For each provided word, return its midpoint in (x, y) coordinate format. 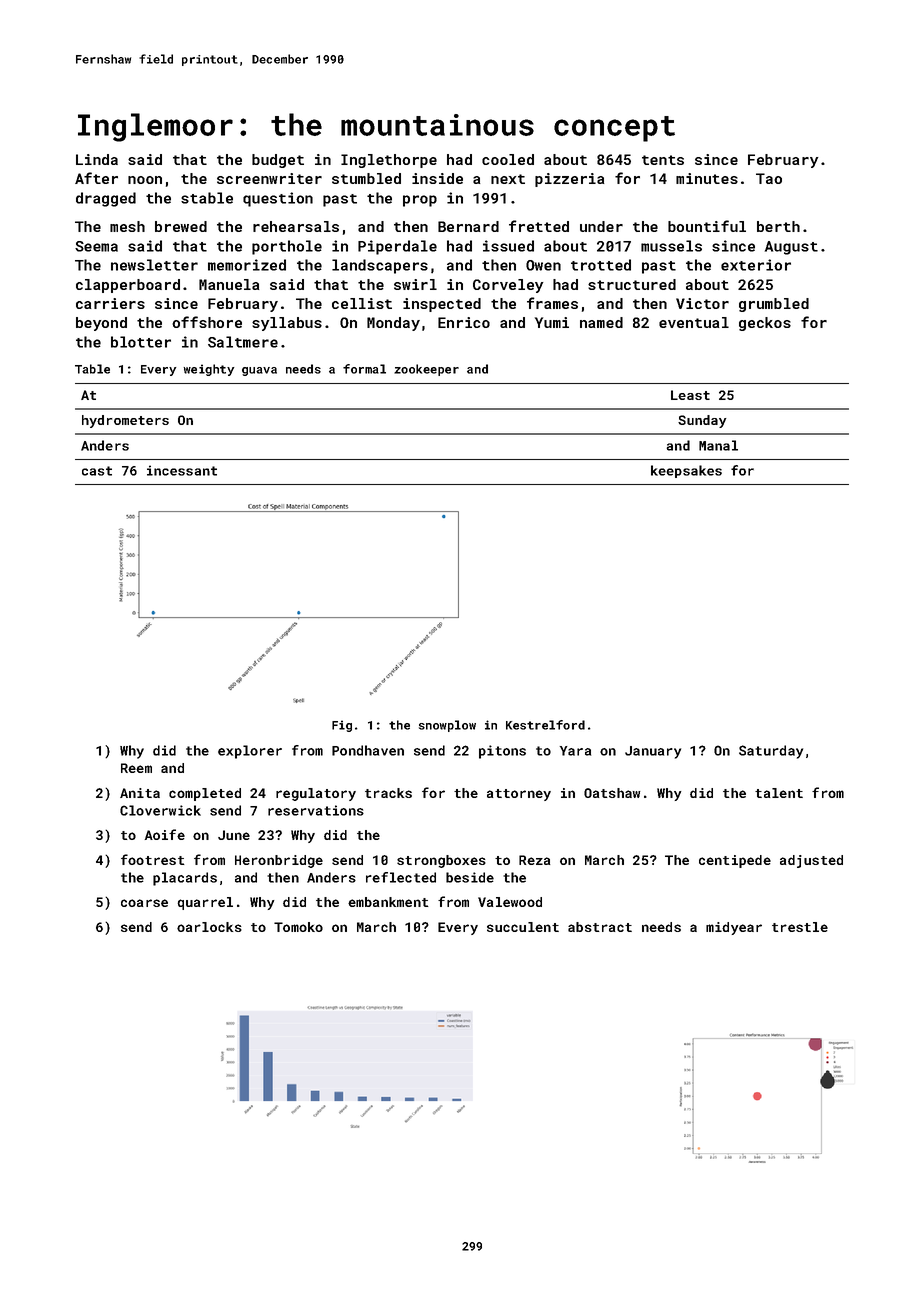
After (96, 178)
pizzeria (569, 180)
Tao (769, 178)
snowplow (447, 726)
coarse (144, 903)
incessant (182, 470)
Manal (718, 445)
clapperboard (128, 286)
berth (778, 226)
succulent (523, 927)
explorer (250, 752)
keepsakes (686, 471)
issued (508, 246)
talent (779, 793)
